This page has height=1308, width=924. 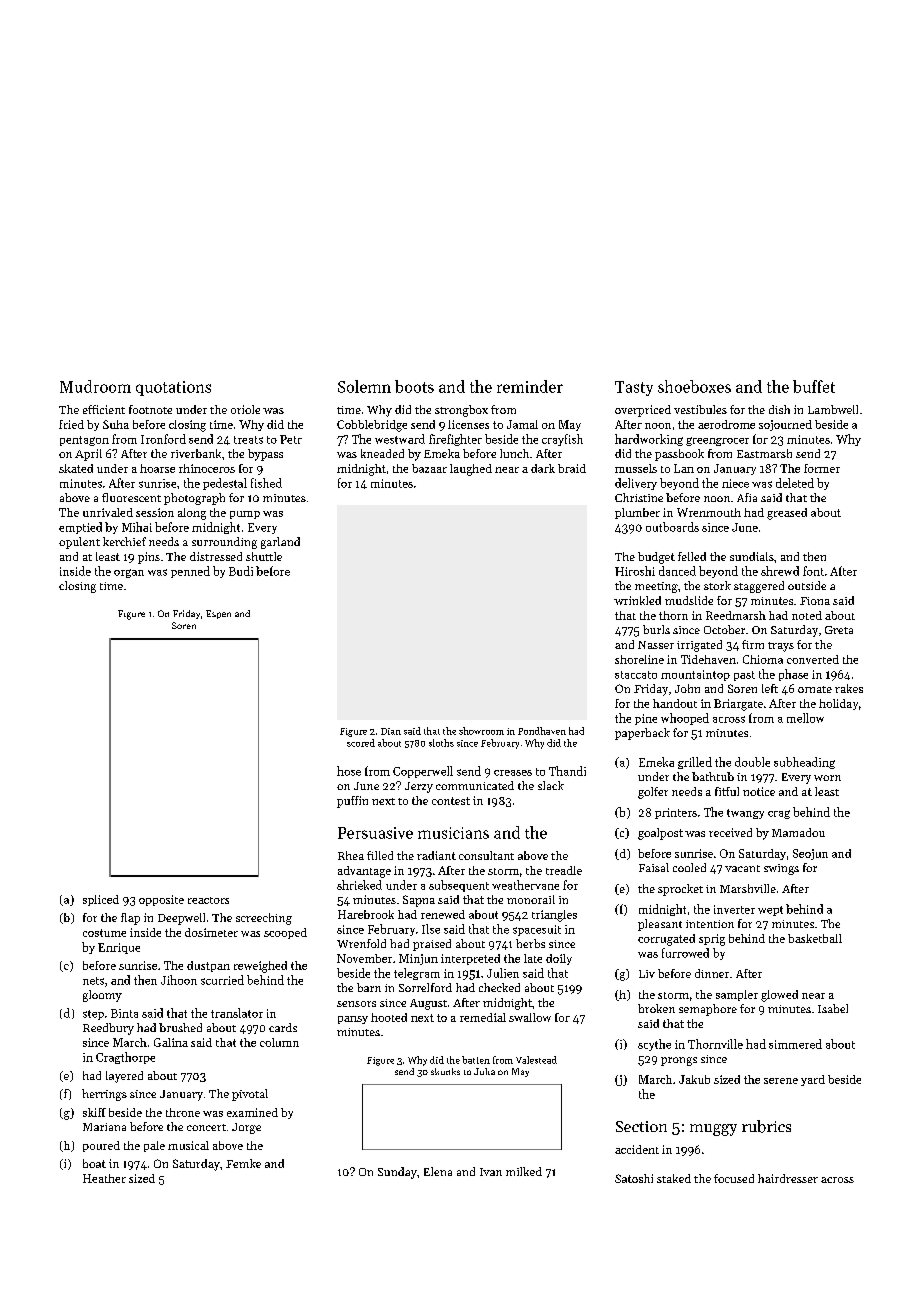 I want to click on Espen, so click(x=218, y=614).
